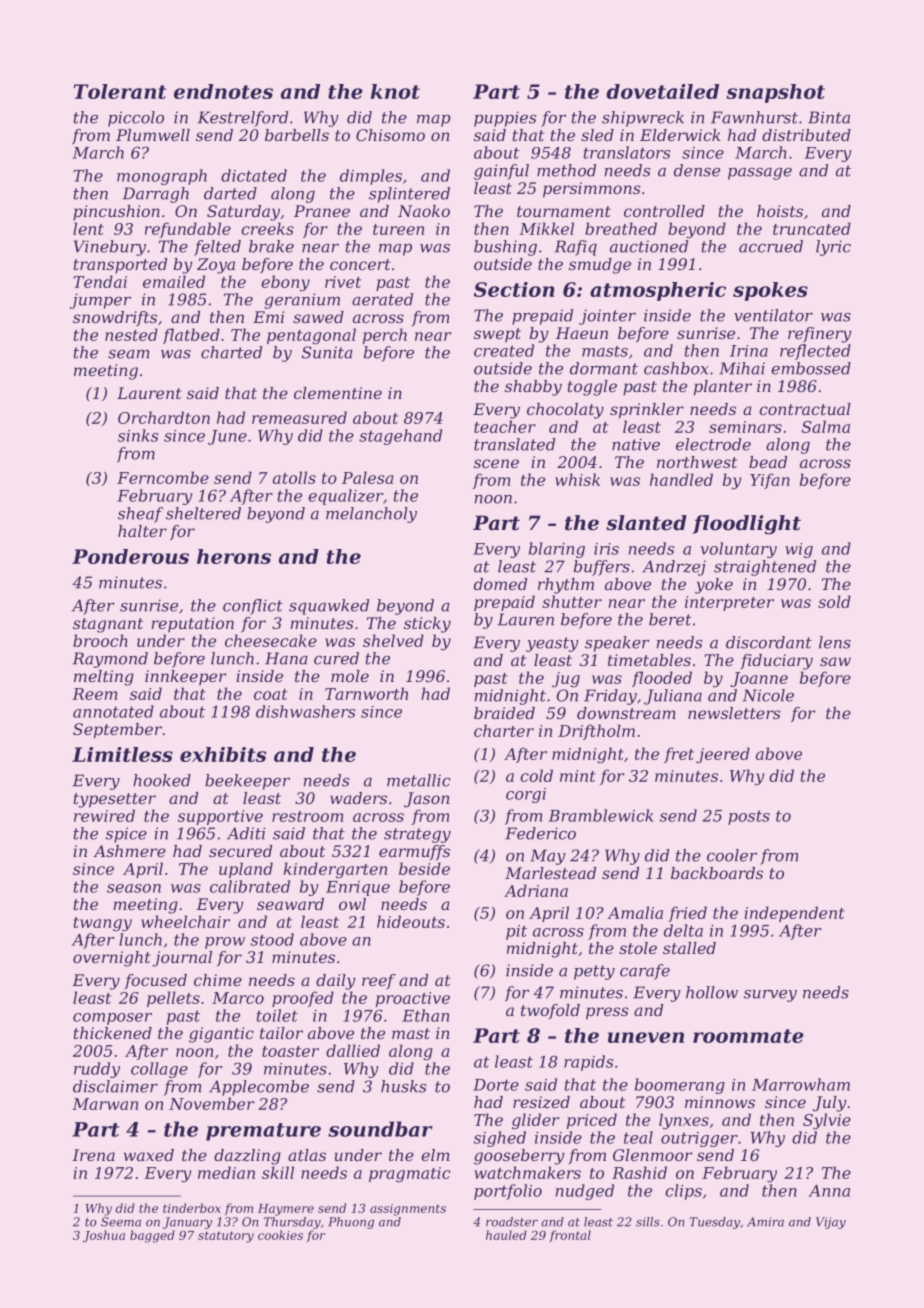 This screenshot has width=924, height=1308. Describe the element at coordinates (395, 91) in the screenshot. I see `knot` at that location.
